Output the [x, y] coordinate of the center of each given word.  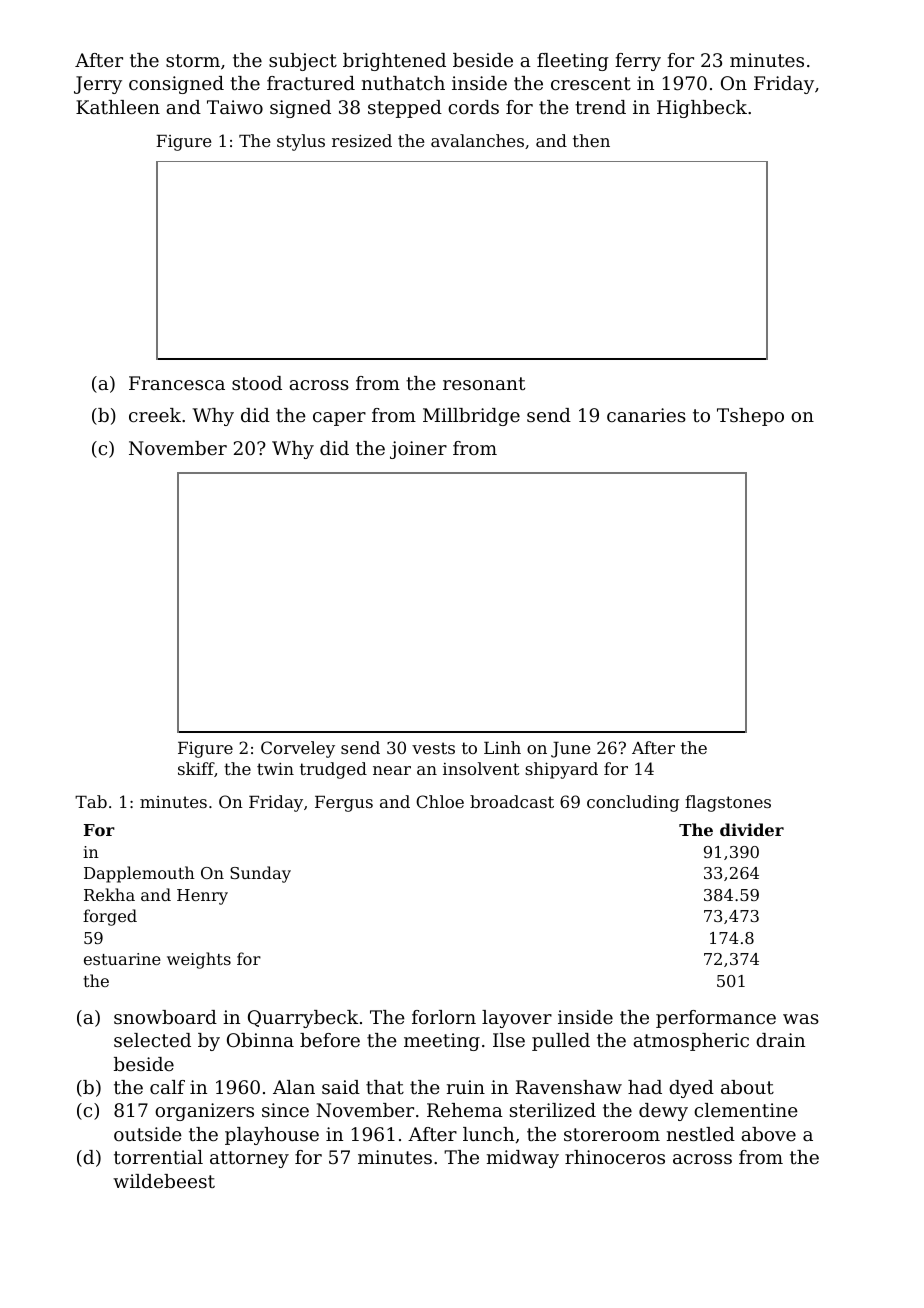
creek [155, 415]
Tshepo [750, 417]
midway [523, 1159]
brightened [394, 62]
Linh [502, 747]
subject [303, 62]
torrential [158, 1157]
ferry [638, 62]
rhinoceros [615, 1157]
